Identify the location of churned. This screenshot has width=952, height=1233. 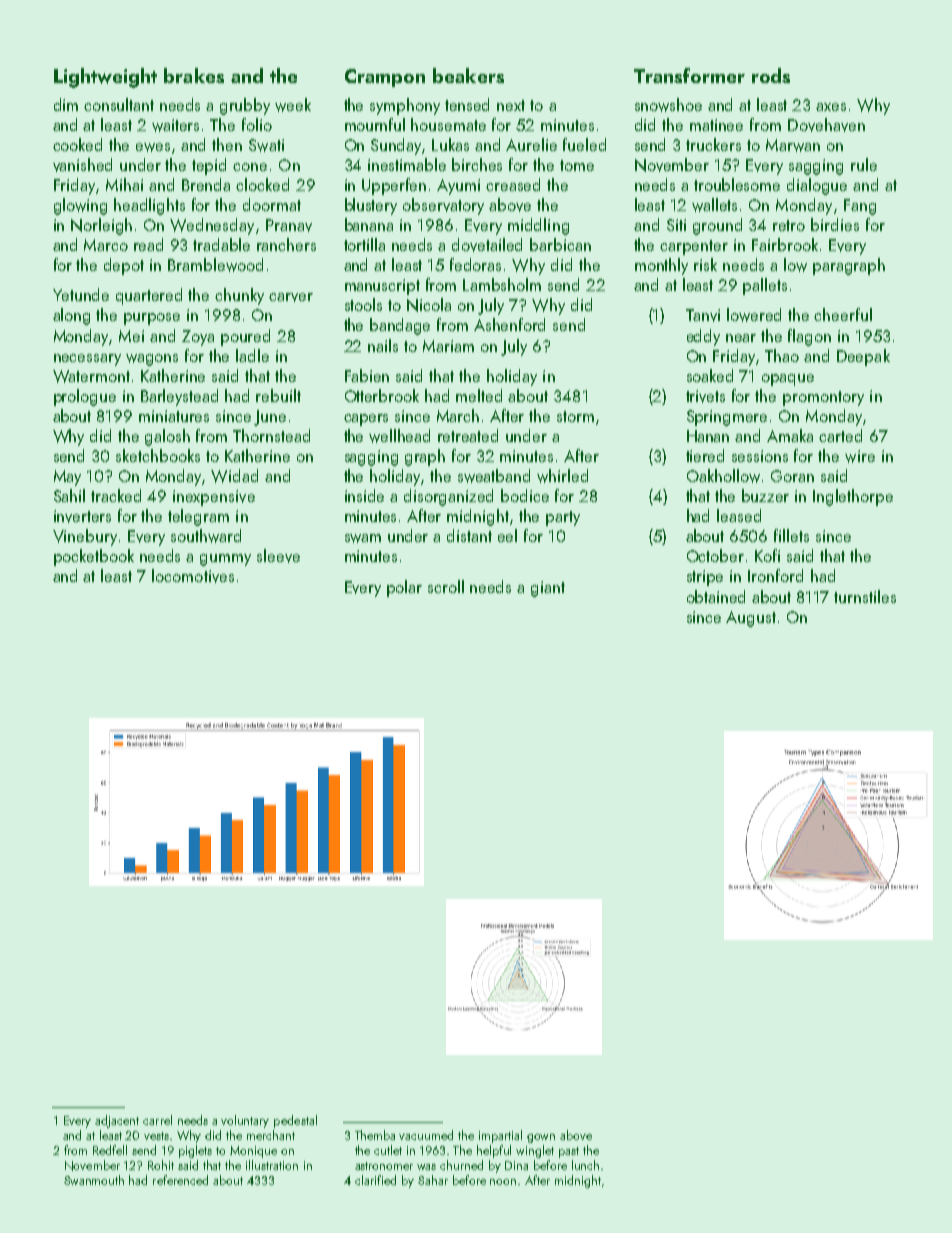
(461, 1165).
